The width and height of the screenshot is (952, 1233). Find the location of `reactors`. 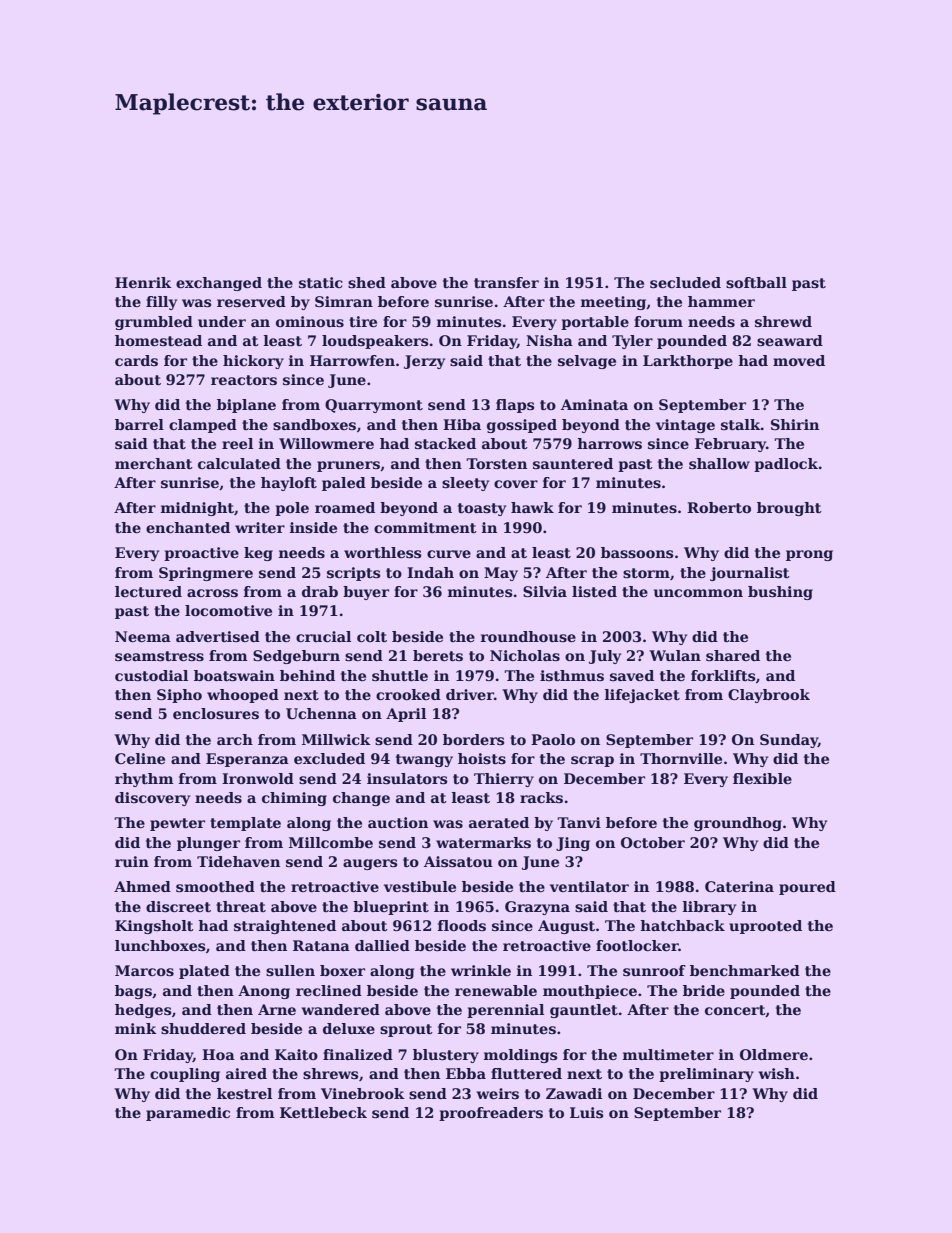

reactors is located at coordinates (244, 380).
